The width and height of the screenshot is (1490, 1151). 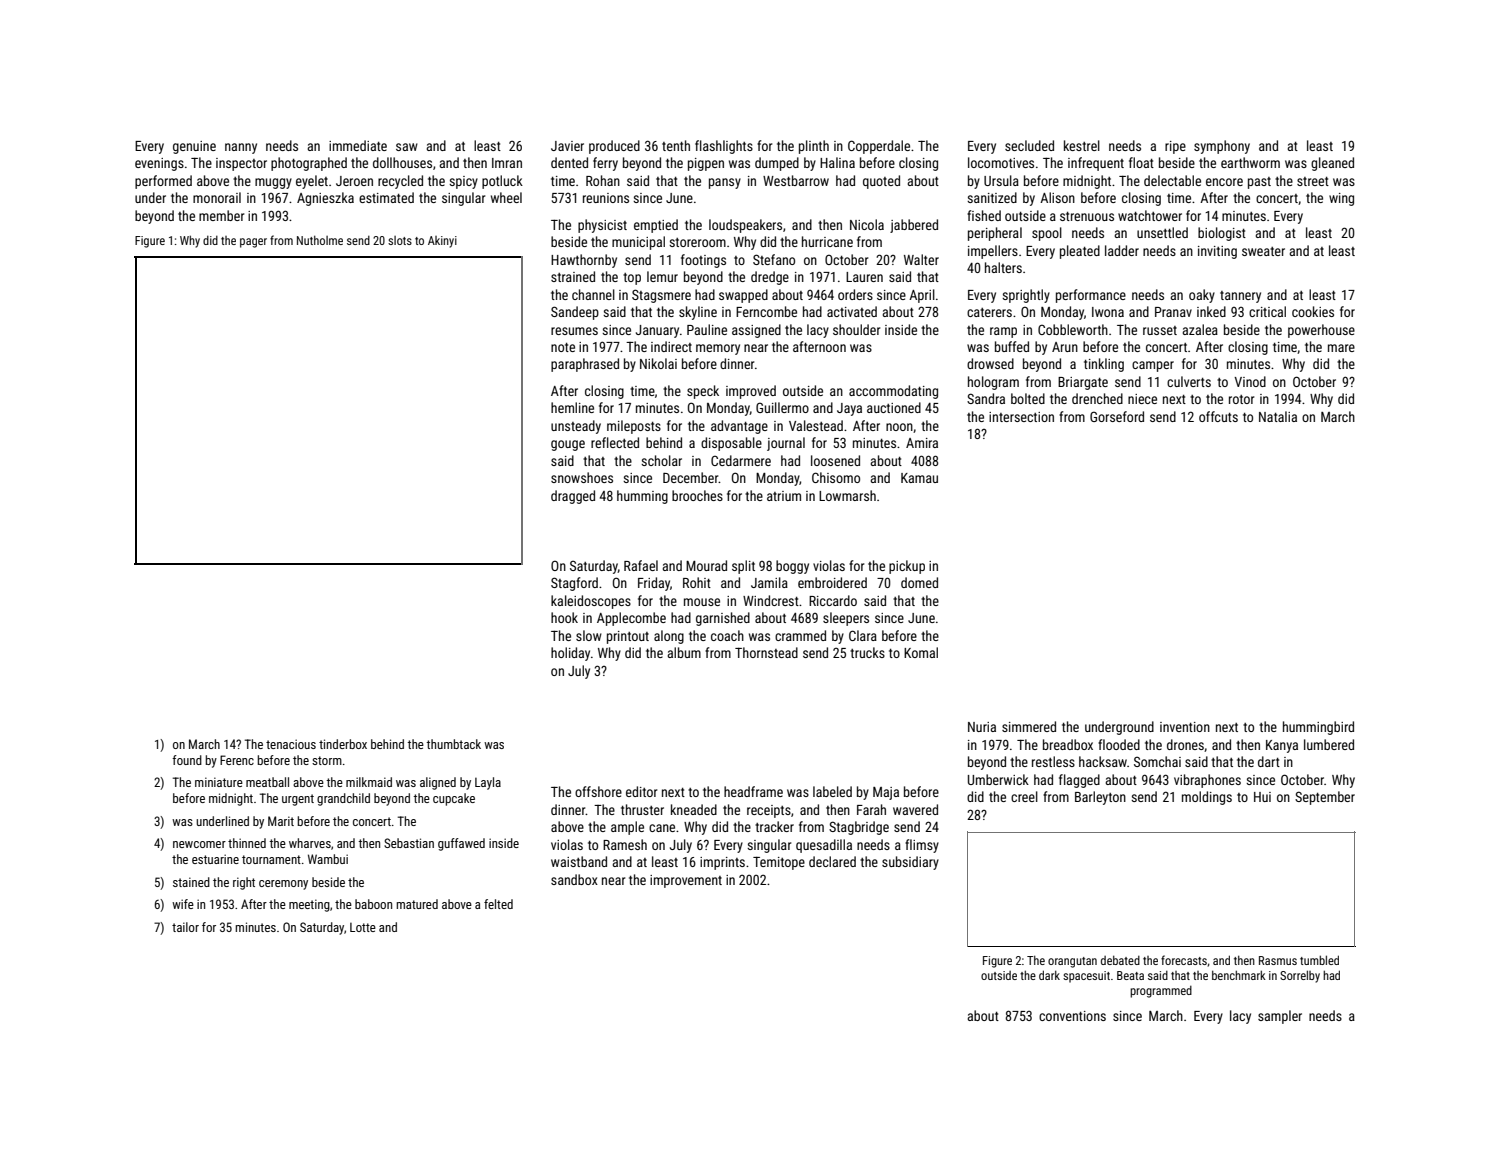 What do you see at coordinates (454, 799) in the screenshot?
I see `cupcake` at bounding box center [454, 799].
